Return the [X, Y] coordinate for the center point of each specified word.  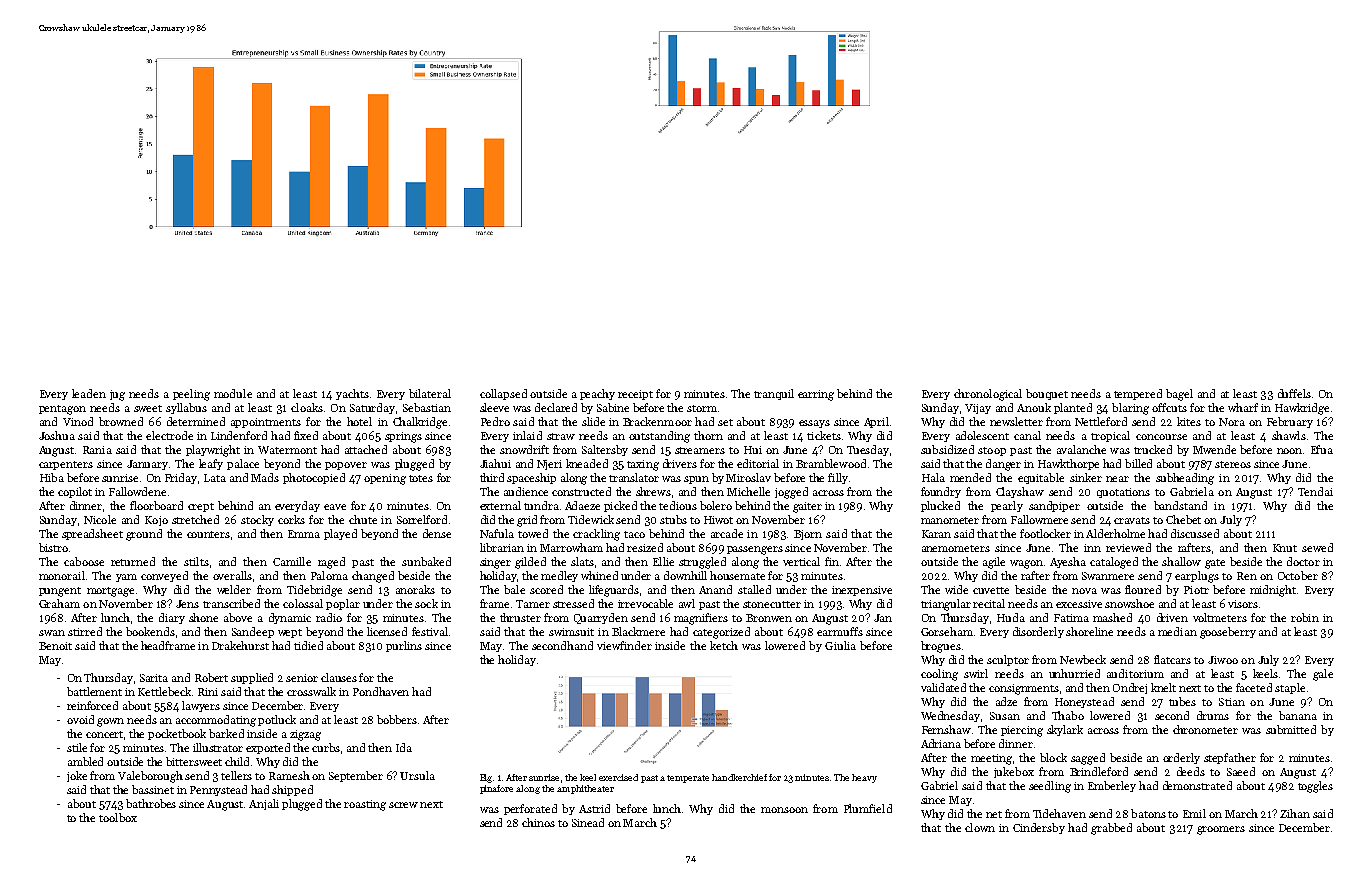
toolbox [118, 817]
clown [980, 827]
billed [1138, 463]
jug [117, 395]
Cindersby [1039, 828]
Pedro [495, 421]
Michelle [748, 491]
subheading [1185, 479]
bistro [53, 547]
